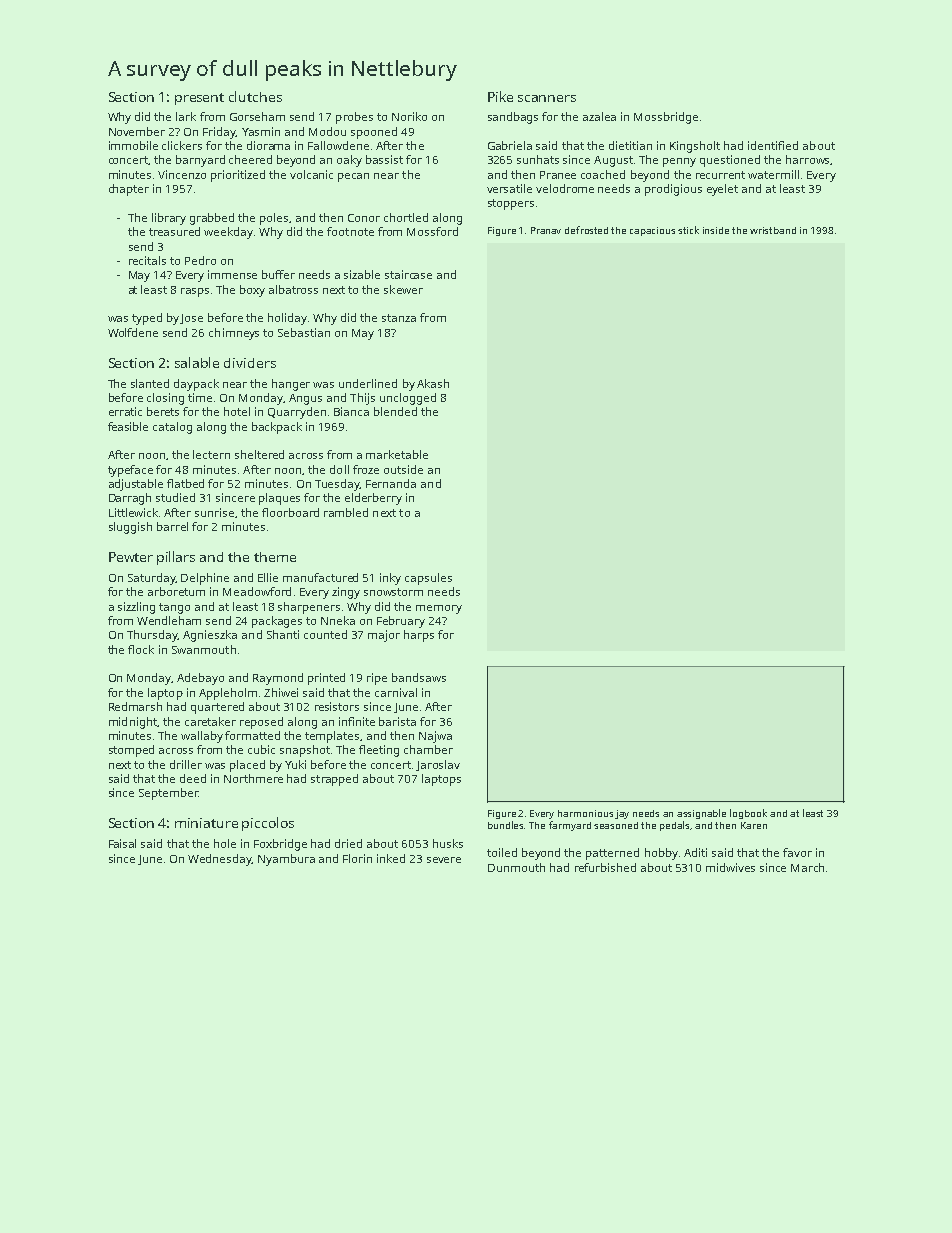  What do you see at coordinates (695, 147) in the screenshot?
I see `Kingsholt` at bounding box center [695, 147].
